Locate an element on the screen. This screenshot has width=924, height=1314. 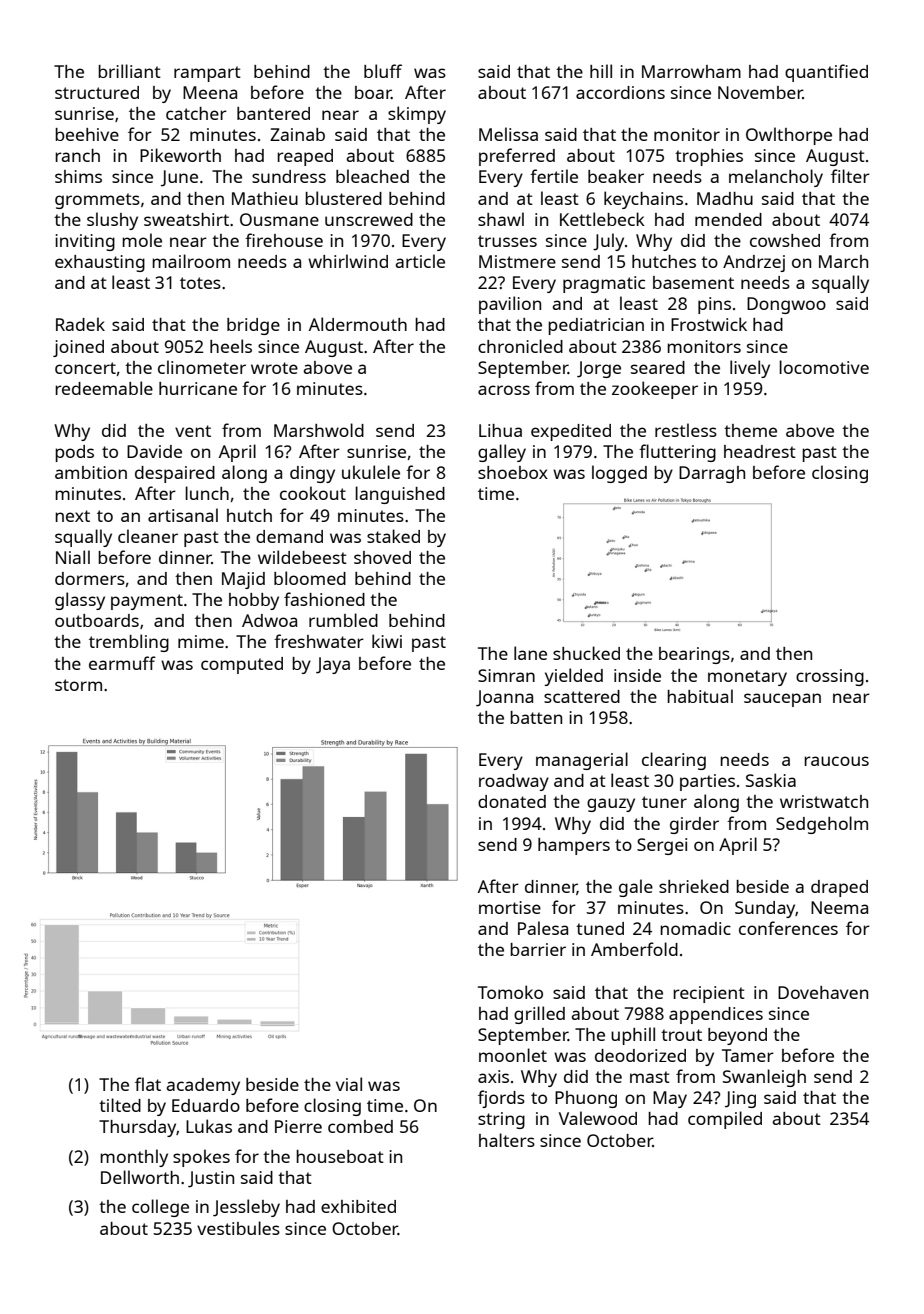
bluff is located at coordinates (383, 71).
